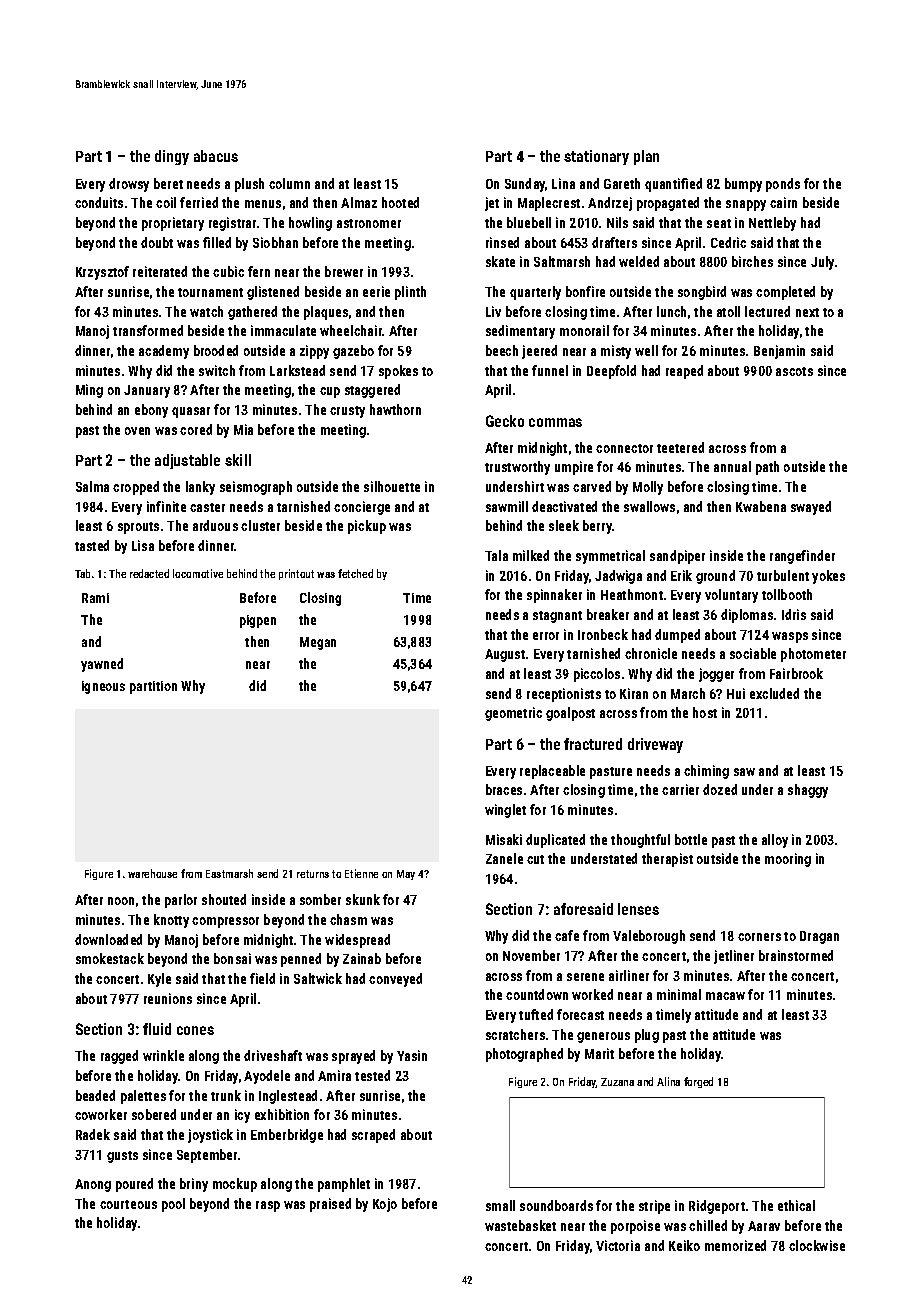 The height and width of the screenshot is (1314, 924). Describe the element at coordinates (783, 185) in the screenshot. I see `ponds` at that location.
